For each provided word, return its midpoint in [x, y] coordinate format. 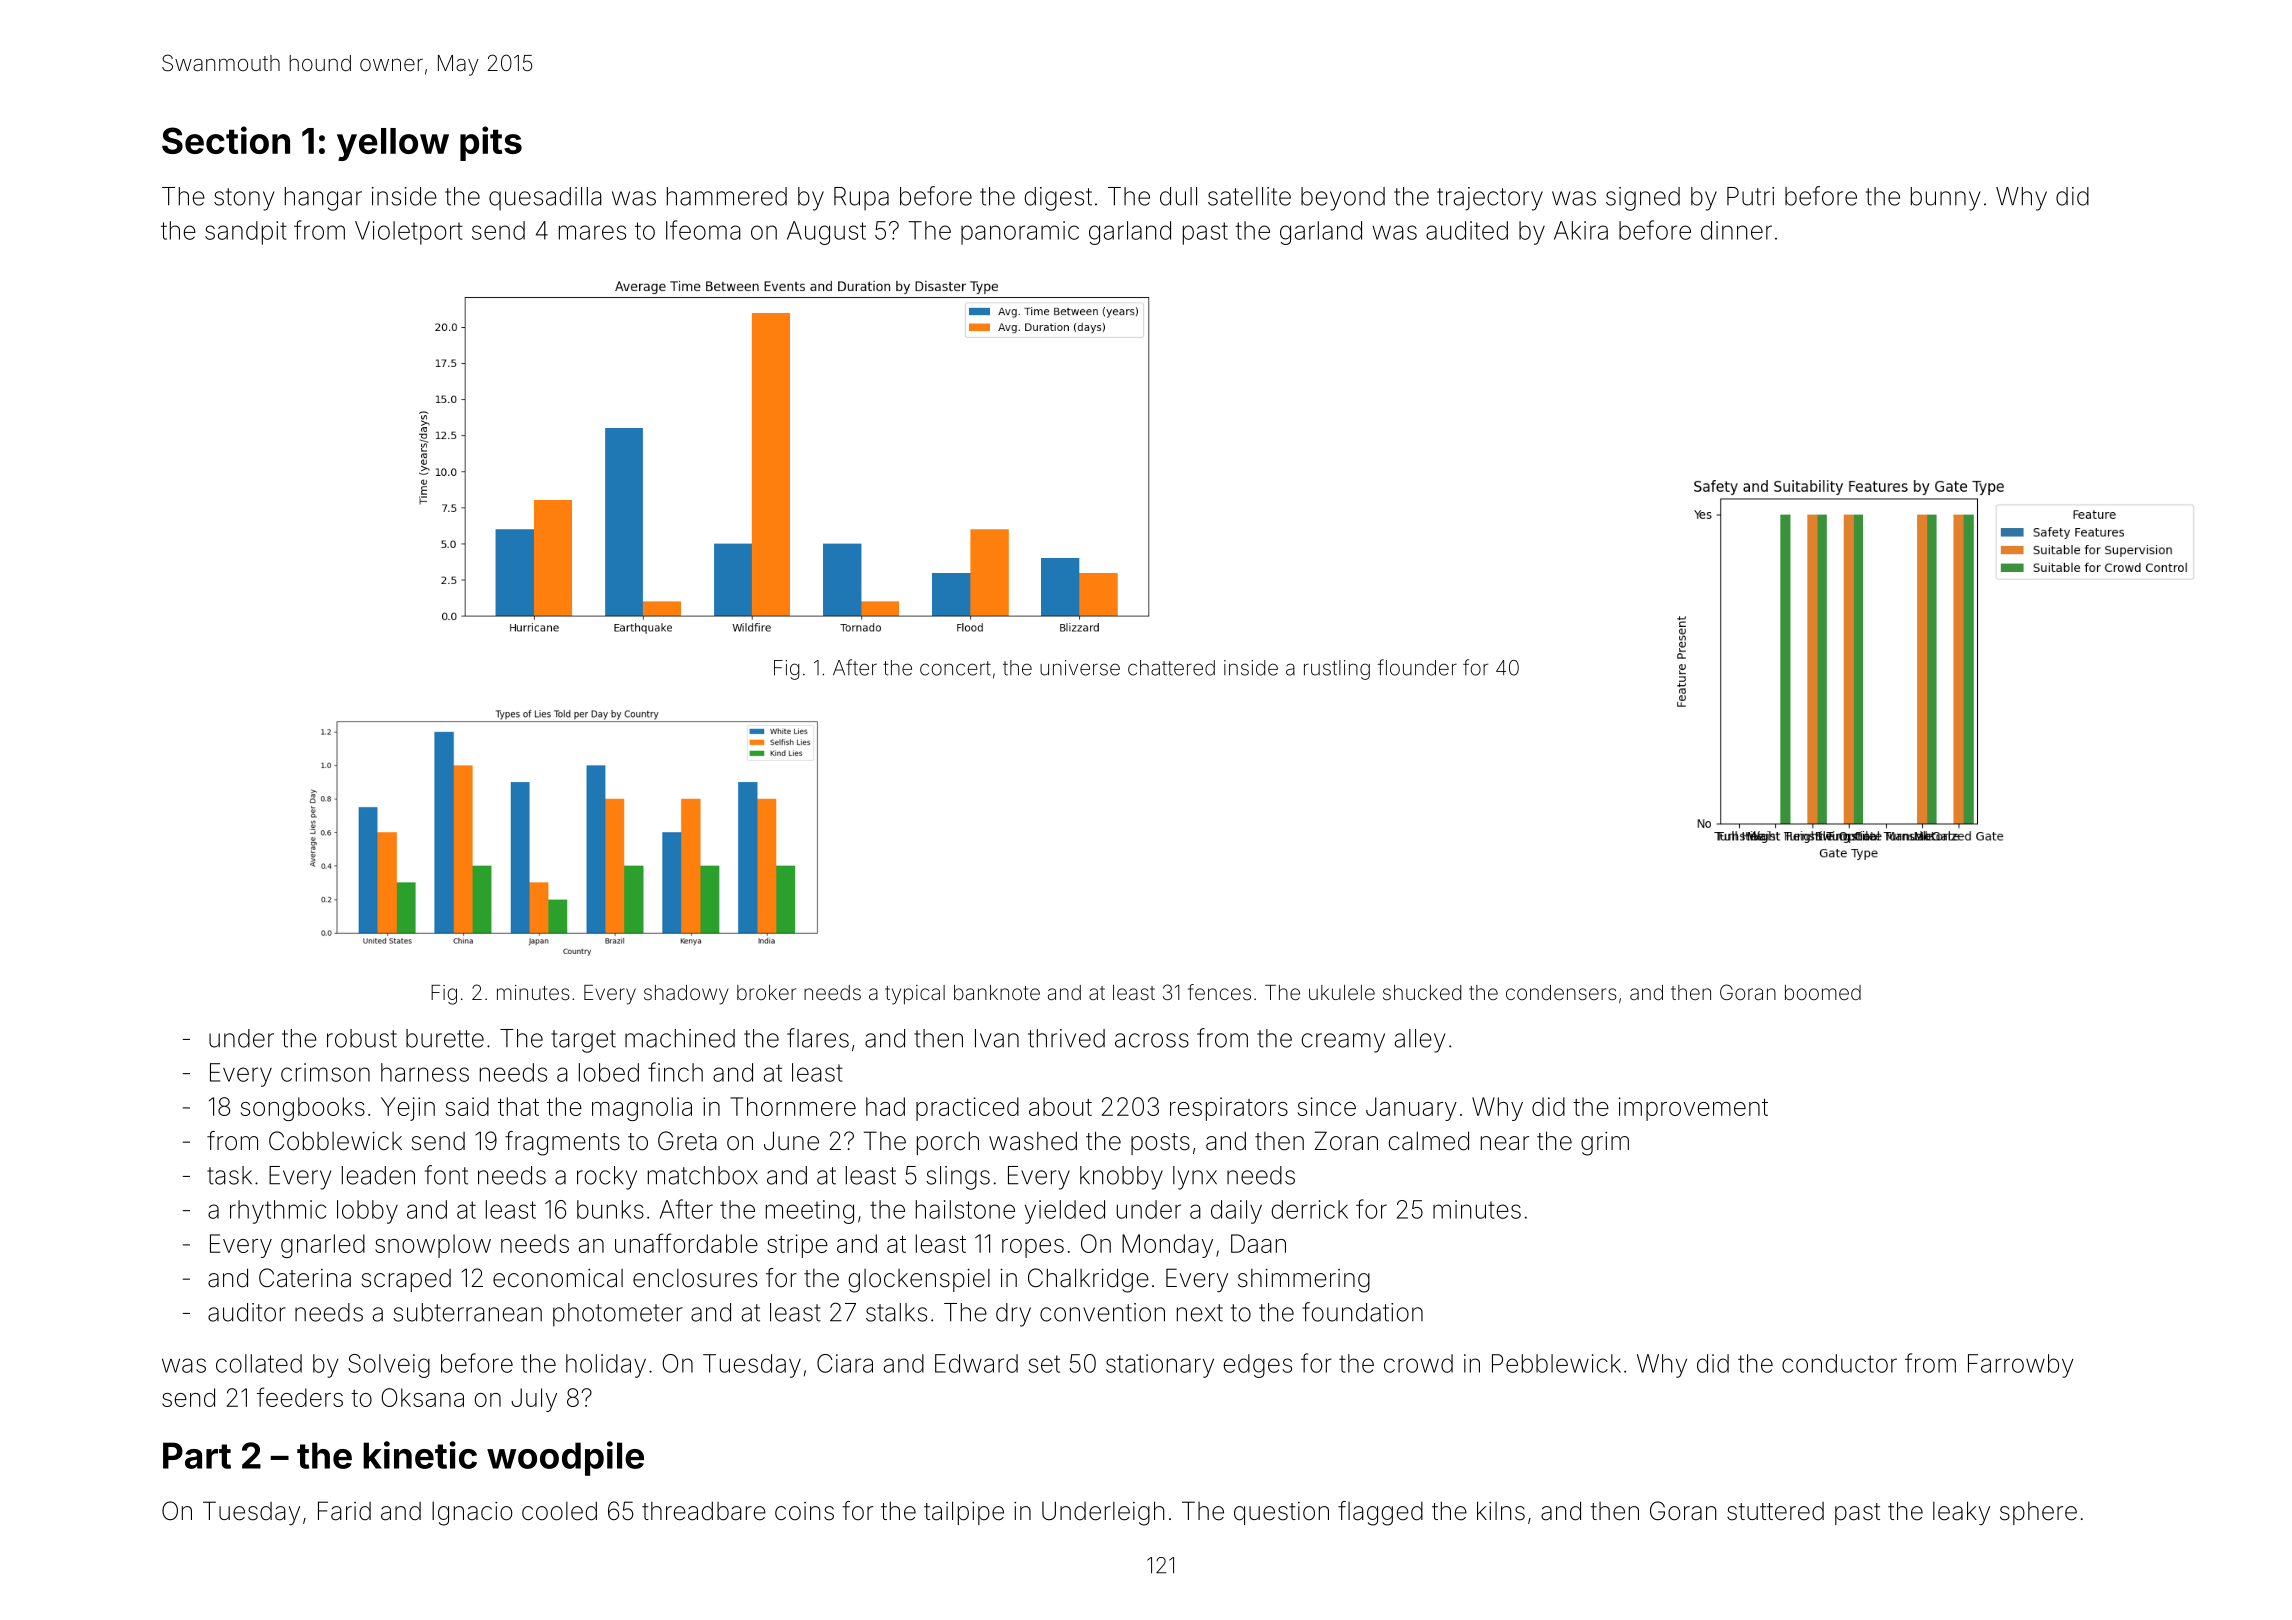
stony [244, 199]
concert [955, 668]
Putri [1750, 196]
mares [592, 232]
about [1060, 1106]
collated [259, 1363]
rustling [1337, 670]
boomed [1823, 992]
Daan [1258, 1243]
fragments [562, 1143]
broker [766, 992]
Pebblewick [1556, 1363]
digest [1058, 199]
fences [1219, 992]
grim [1605, 1143]
